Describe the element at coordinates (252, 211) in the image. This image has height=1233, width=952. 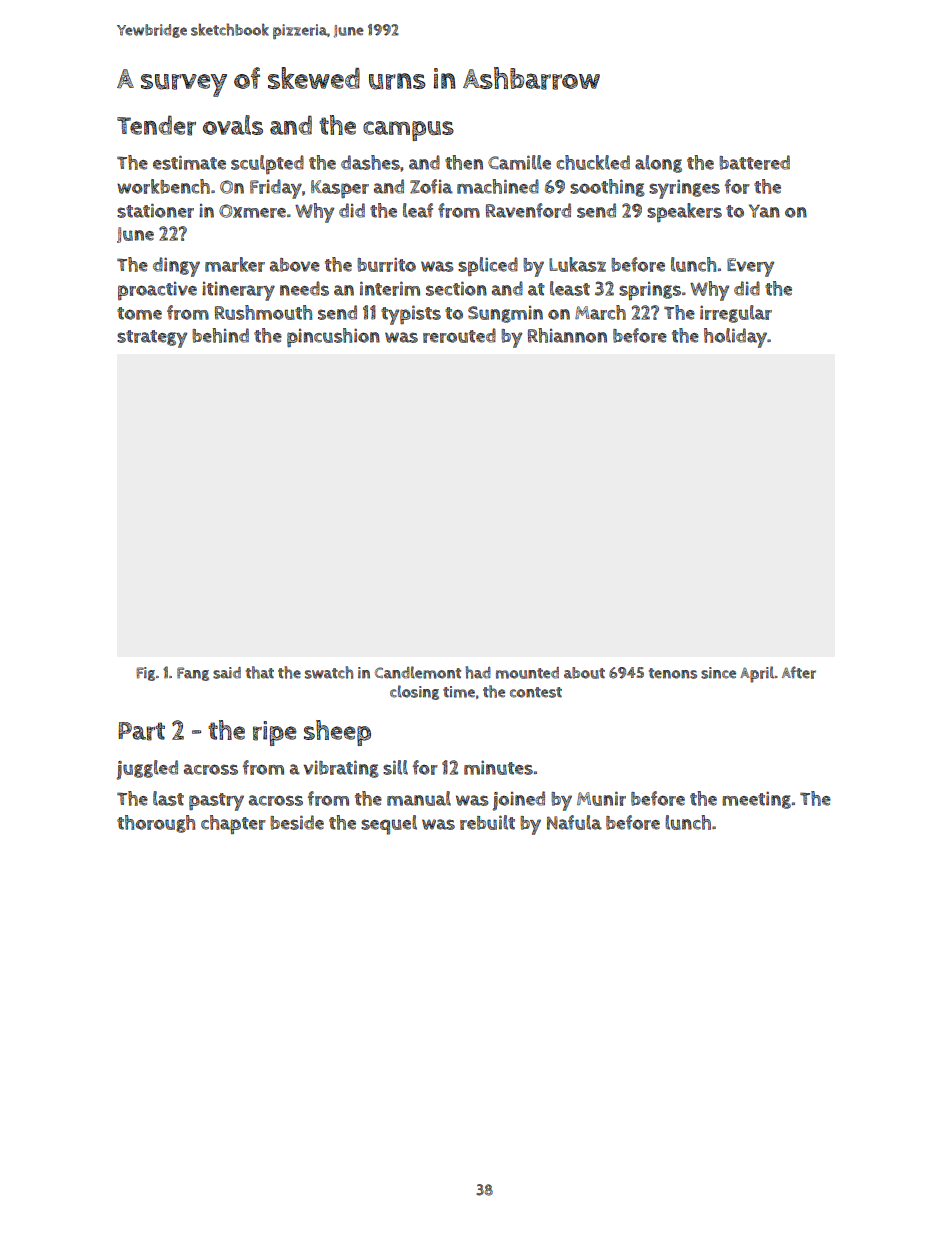
I see `Oxmere` at that location.
